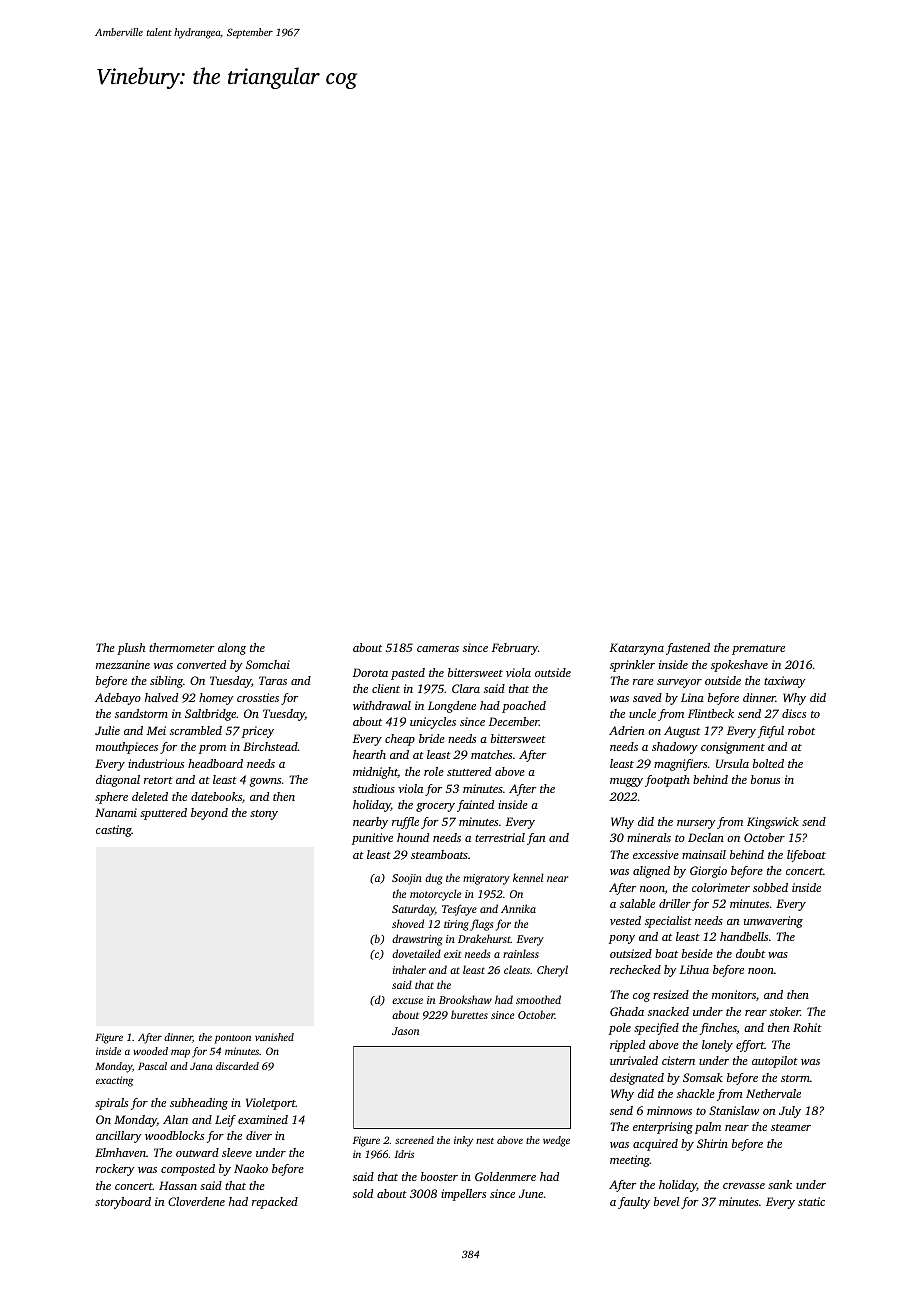  What do you see at coordinates (114, 831) in the image?
I see `casting` at bounding box center [114, 831].
